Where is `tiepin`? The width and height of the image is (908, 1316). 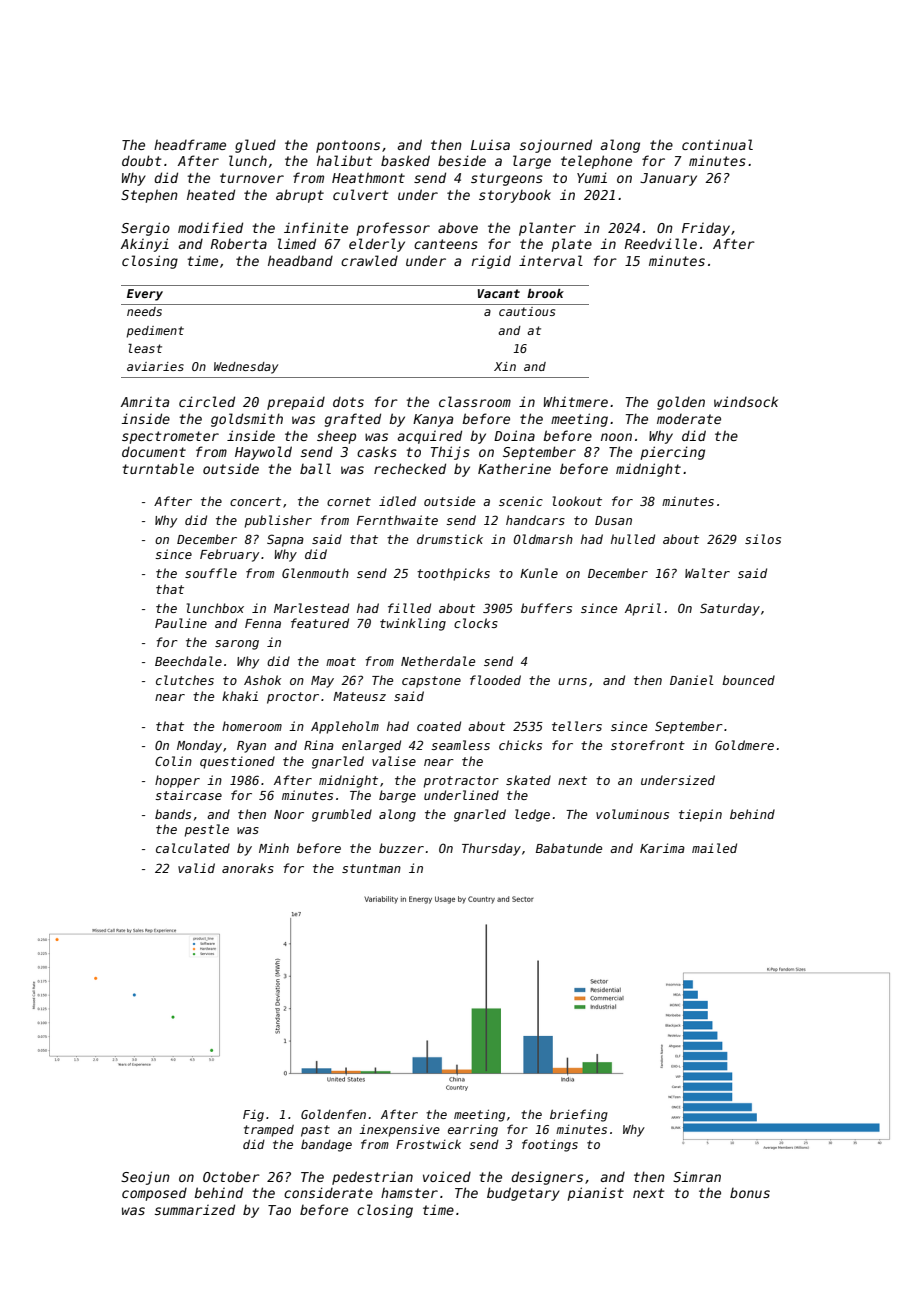 tiepin is located at coordinates (700, 815).
